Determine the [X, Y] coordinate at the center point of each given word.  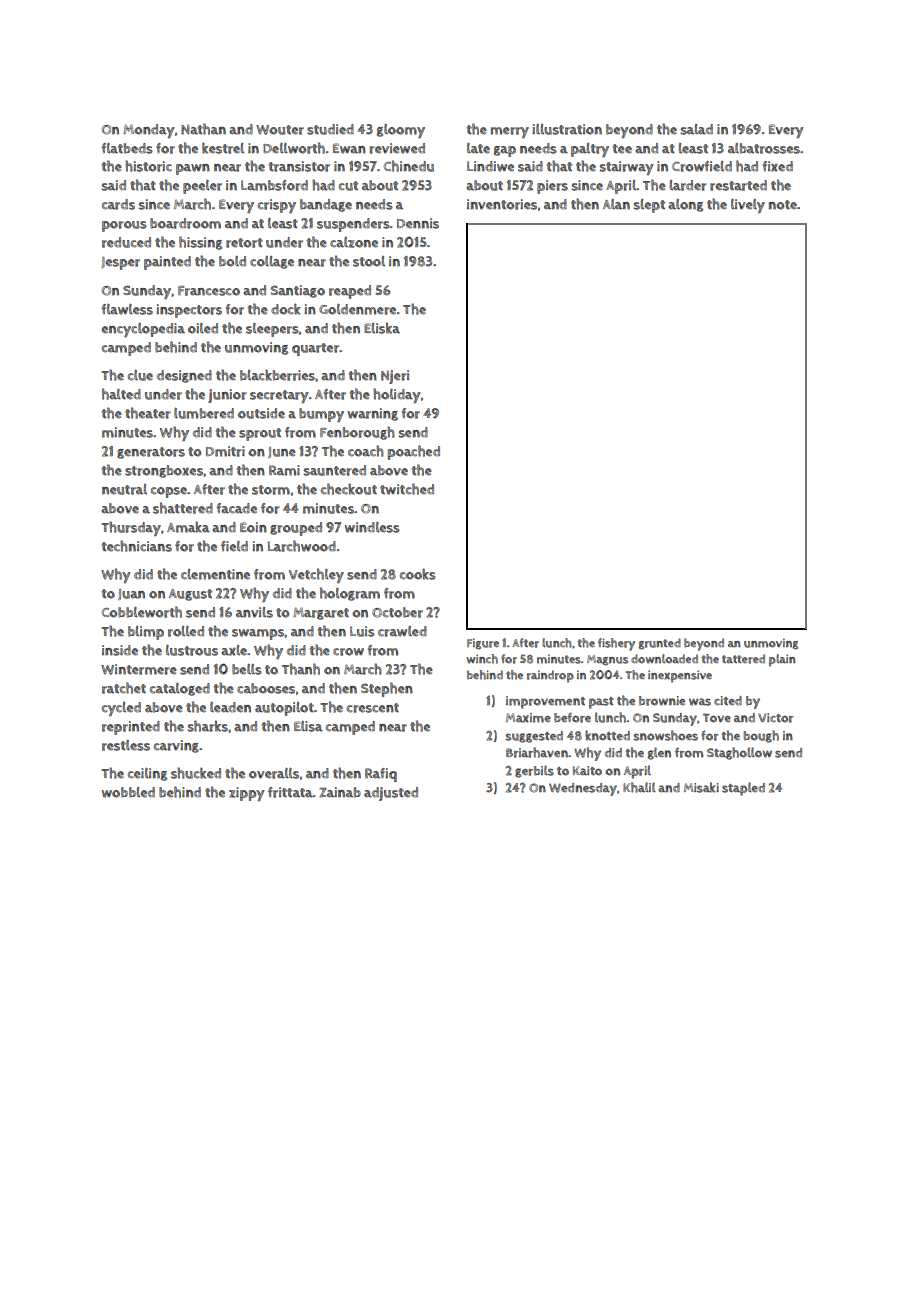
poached [414, 452]
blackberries [277, 375]
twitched [407, 489]
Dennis [418, 223]
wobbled [128, 792]
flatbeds [127, 148]
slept [649, 206]
